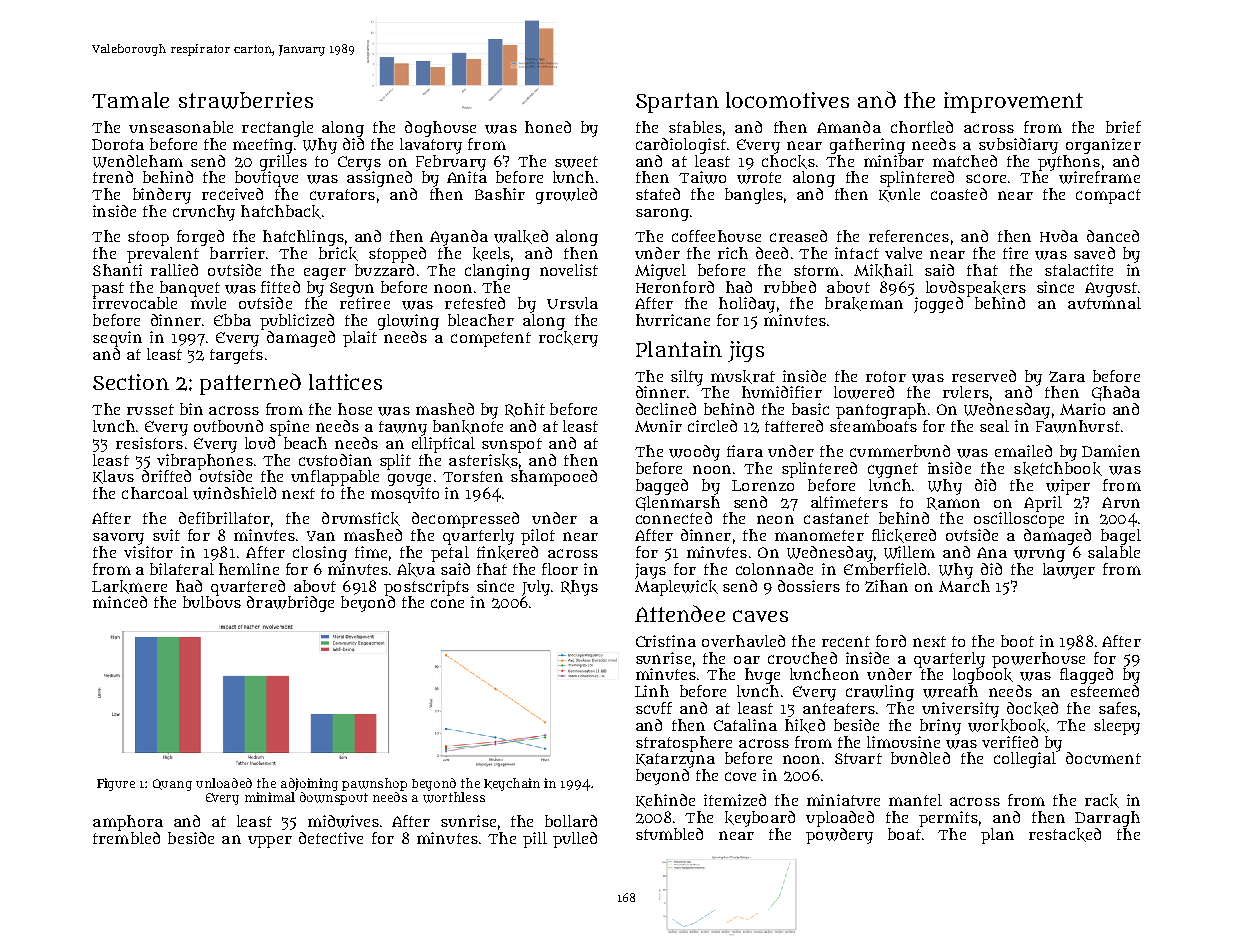  I want to click on rockery, so click(568, 339).
